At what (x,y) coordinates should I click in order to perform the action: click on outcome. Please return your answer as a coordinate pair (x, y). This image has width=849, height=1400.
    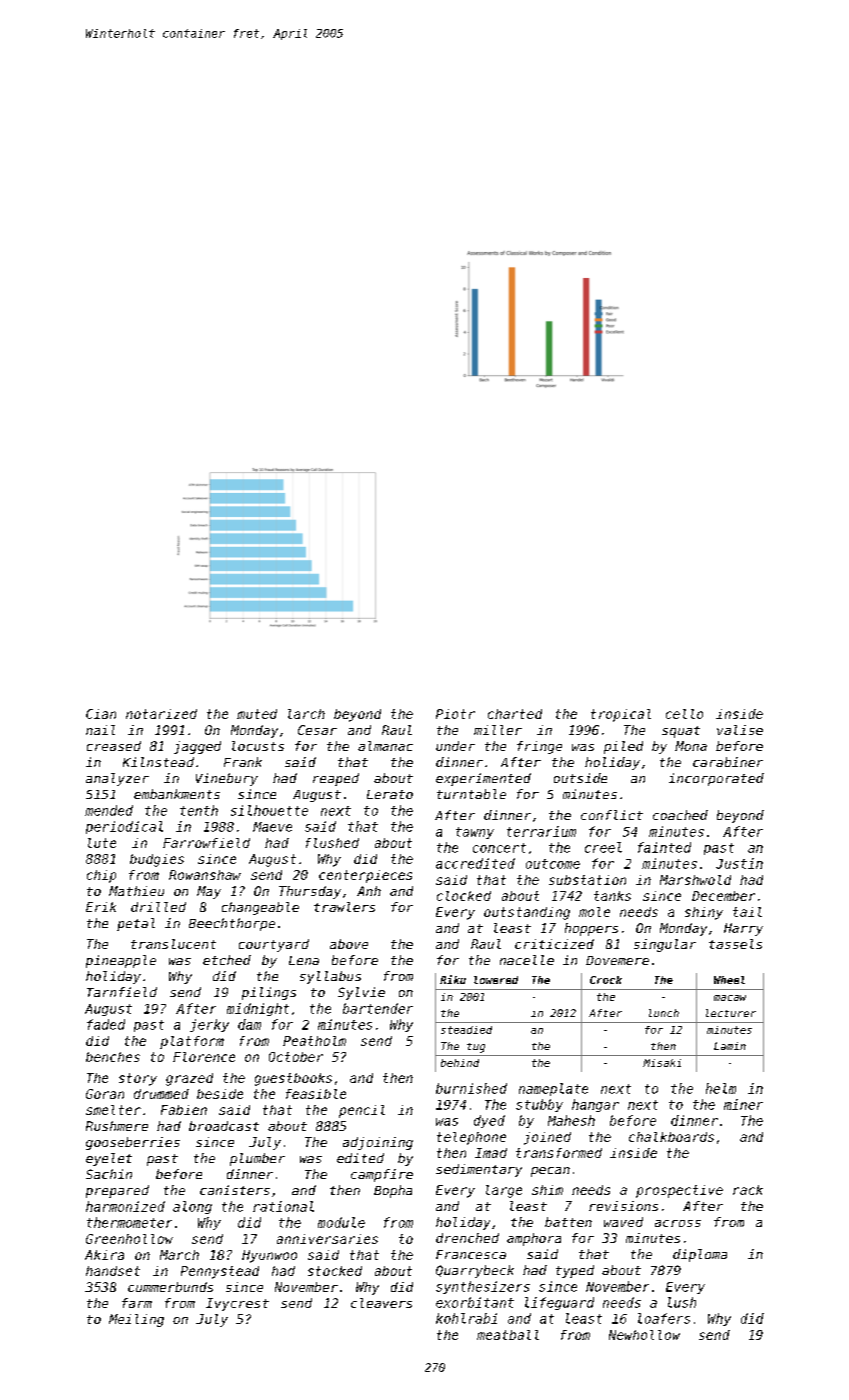
    Looking at the image, I should click on (553, 864).
